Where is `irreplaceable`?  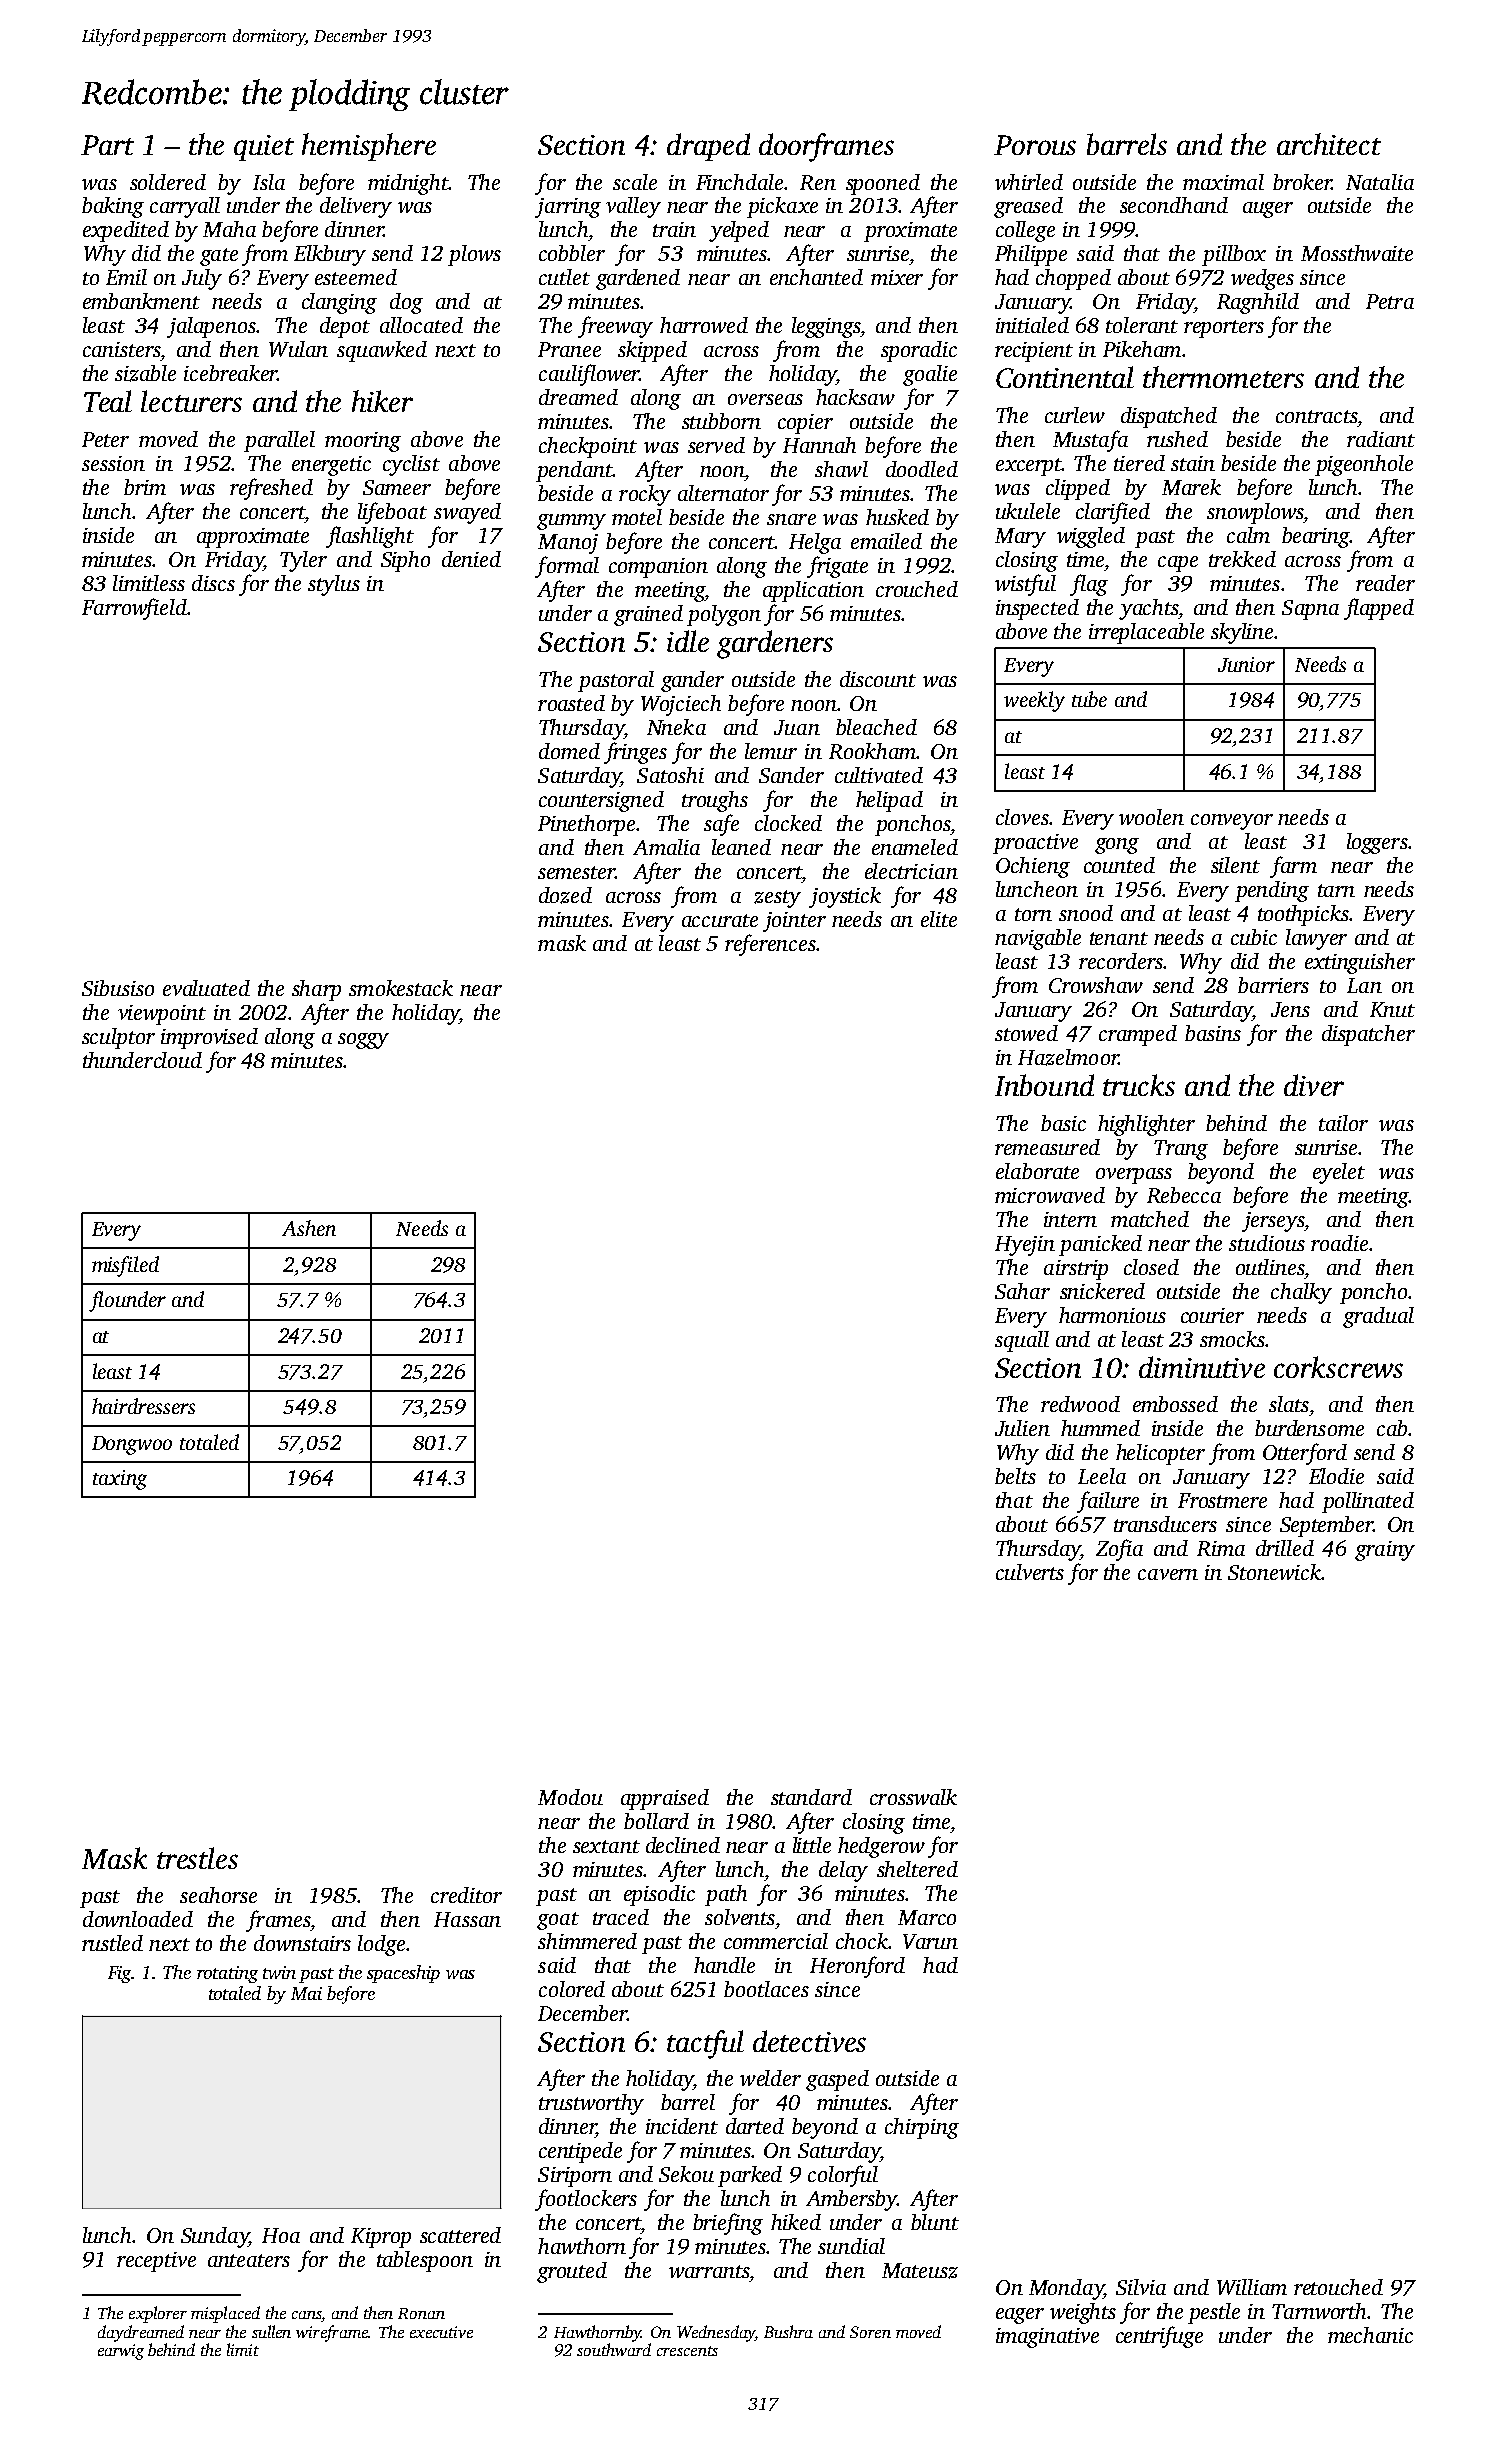 irreplaceable is located at coordinates (1146, 633).
